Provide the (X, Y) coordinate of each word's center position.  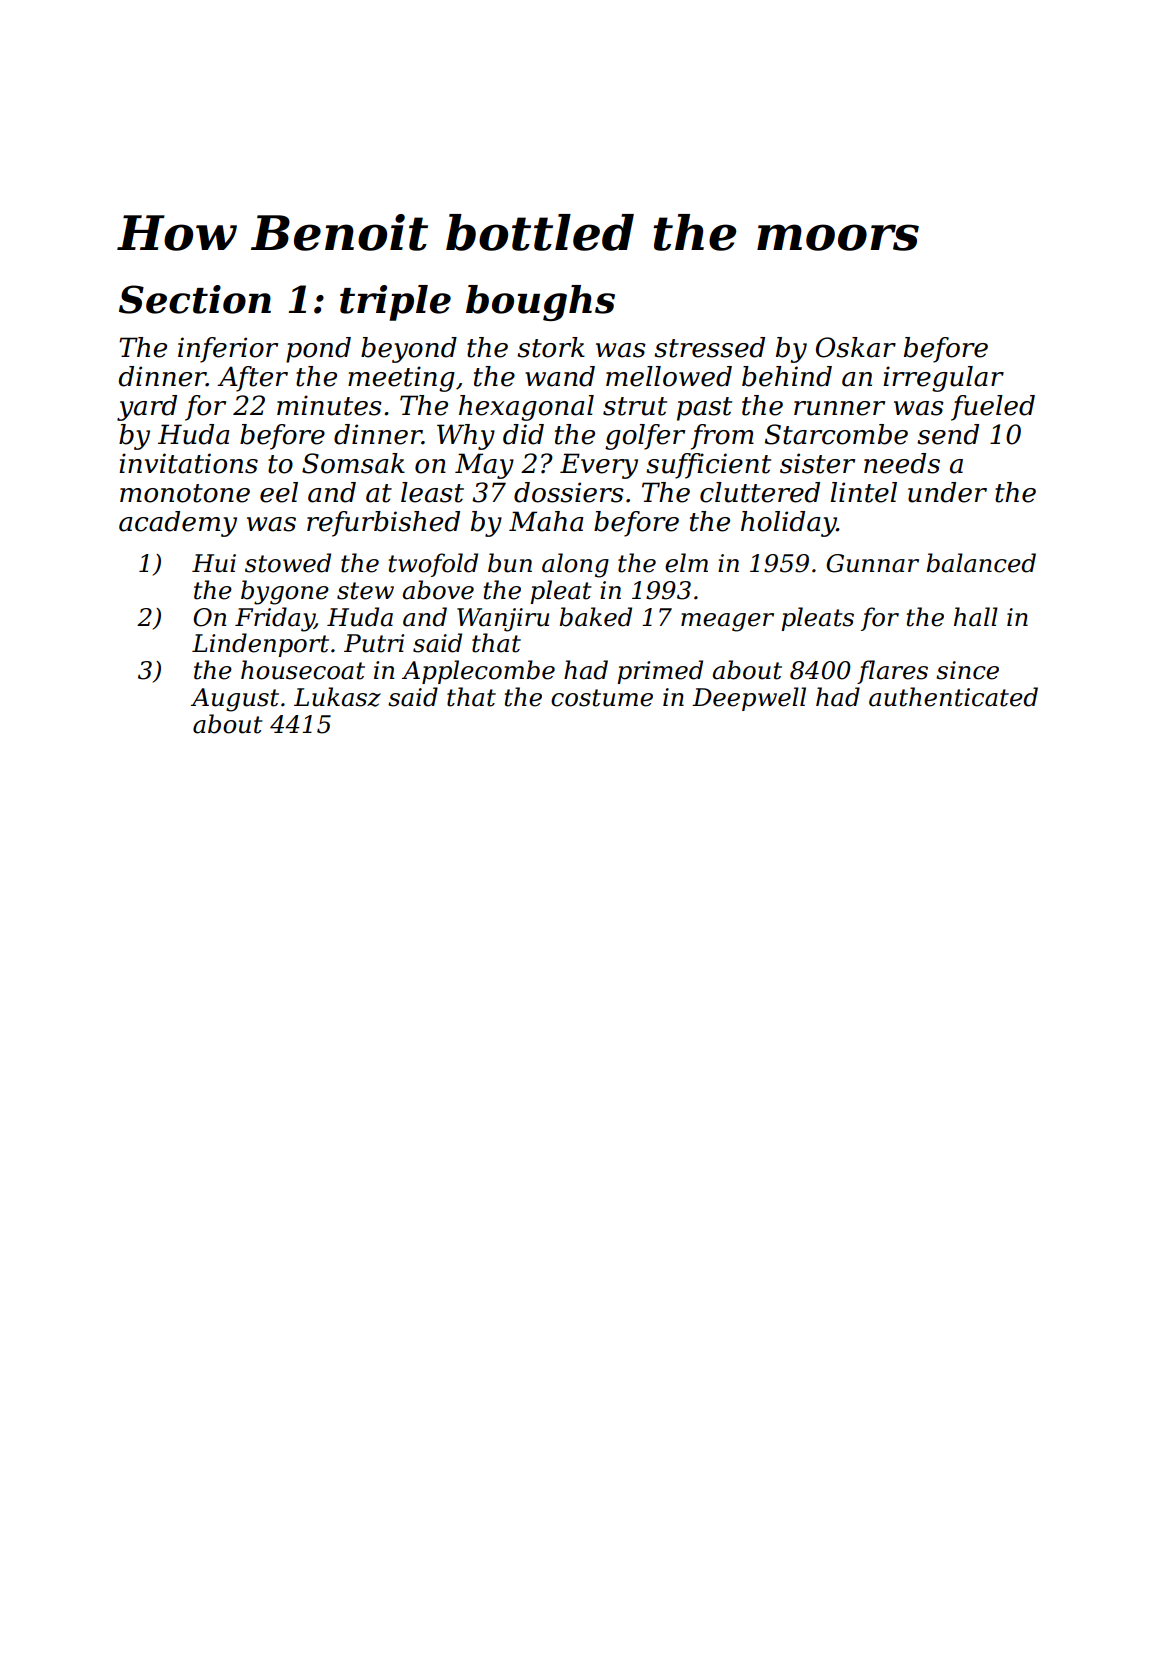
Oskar (856, 347)
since (967, 670)
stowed (288, 563)
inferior (228, 350)
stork (551, 347)
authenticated (953, 697)
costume (602, 698)
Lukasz (337, 697)
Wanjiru (503, 620)
